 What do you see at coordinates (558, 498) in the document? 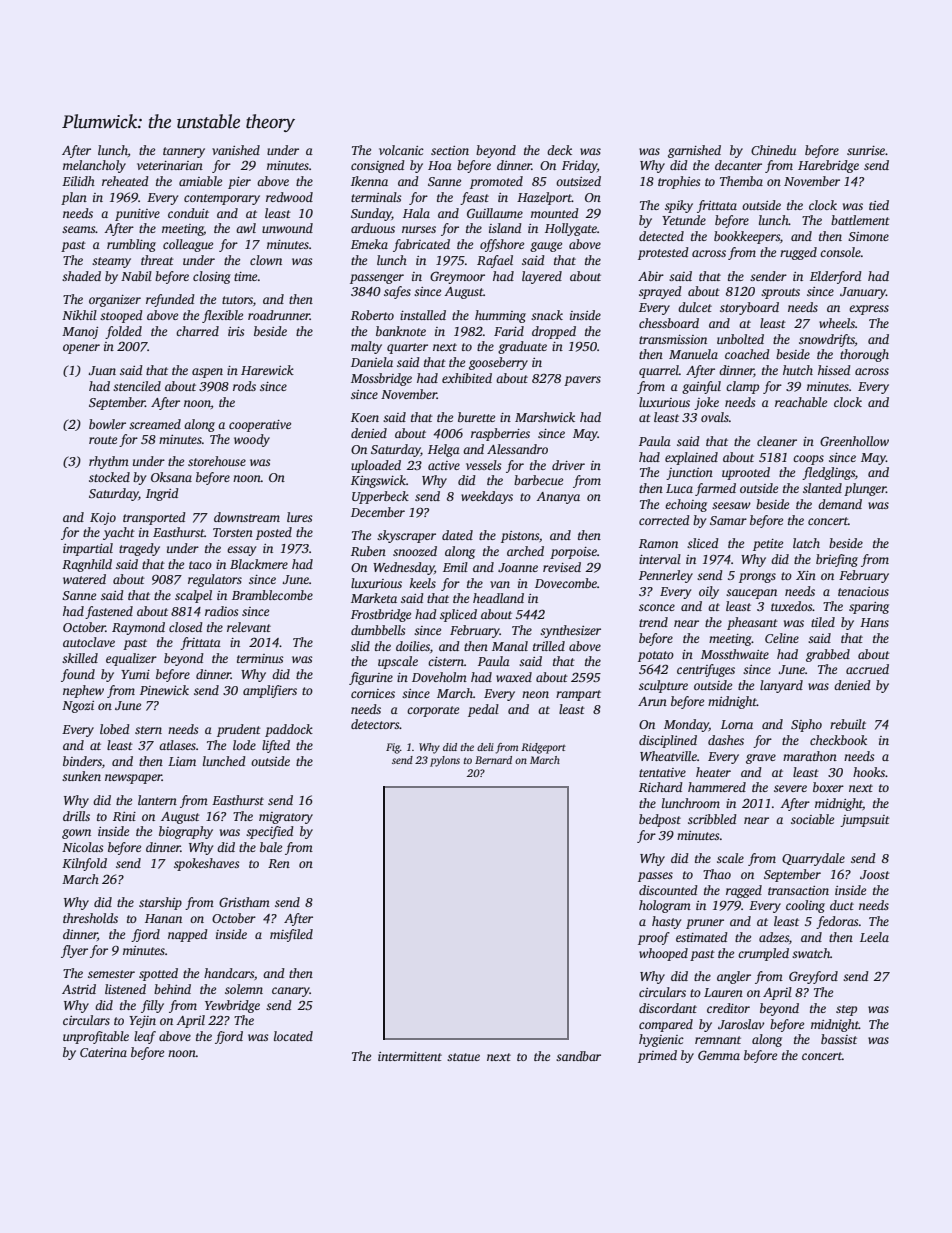
I see `Ananya` at bounding box center [558, 498].
